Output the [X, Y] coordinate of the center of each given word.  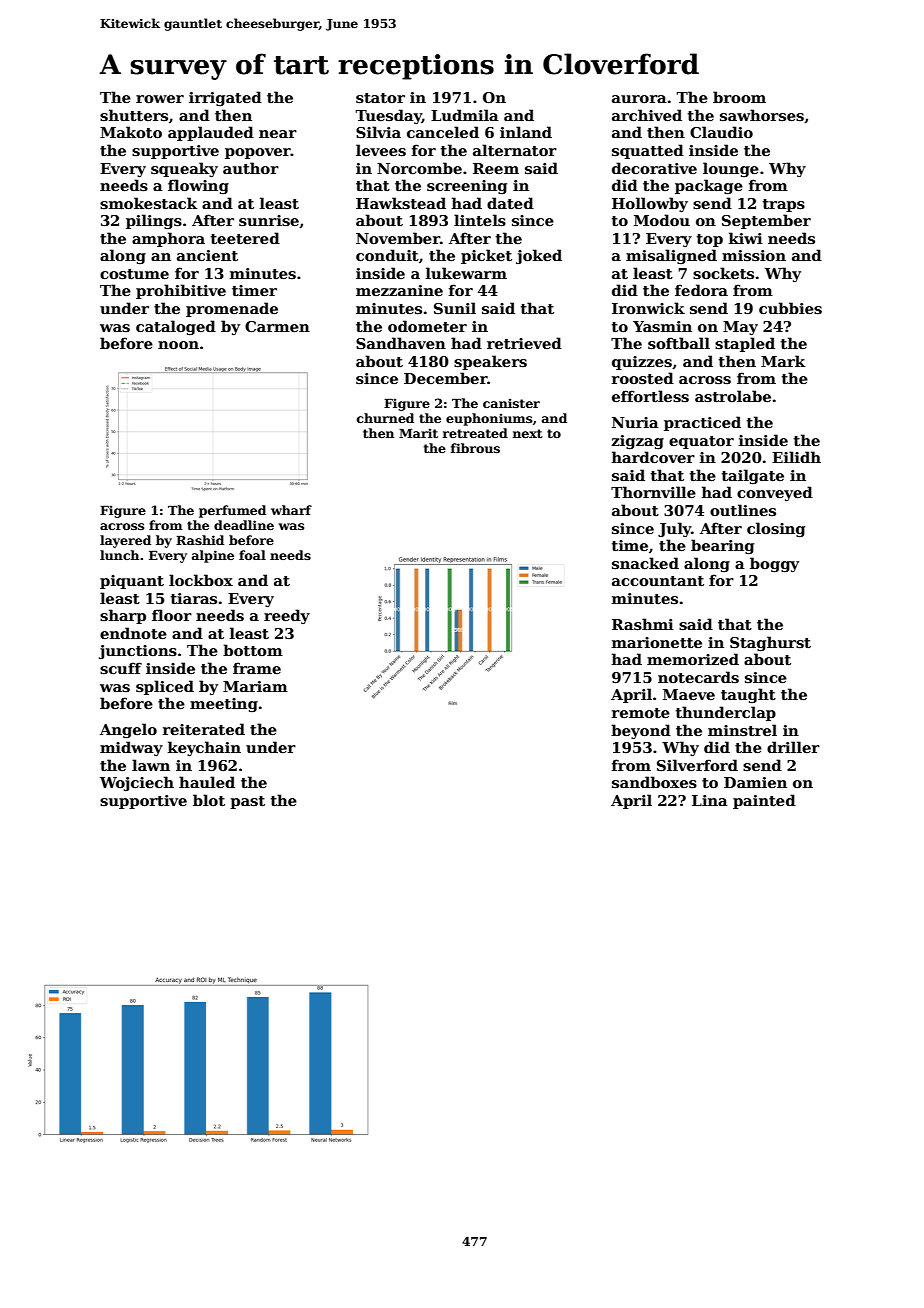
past [247, 802]
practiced [702, 423]
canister [511, 403]
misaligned [671, 256]
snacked [645, 563]
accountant [658, 581]
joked [539, 256]
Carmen [277, 326]
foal [252, 555]
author [251, 168]
